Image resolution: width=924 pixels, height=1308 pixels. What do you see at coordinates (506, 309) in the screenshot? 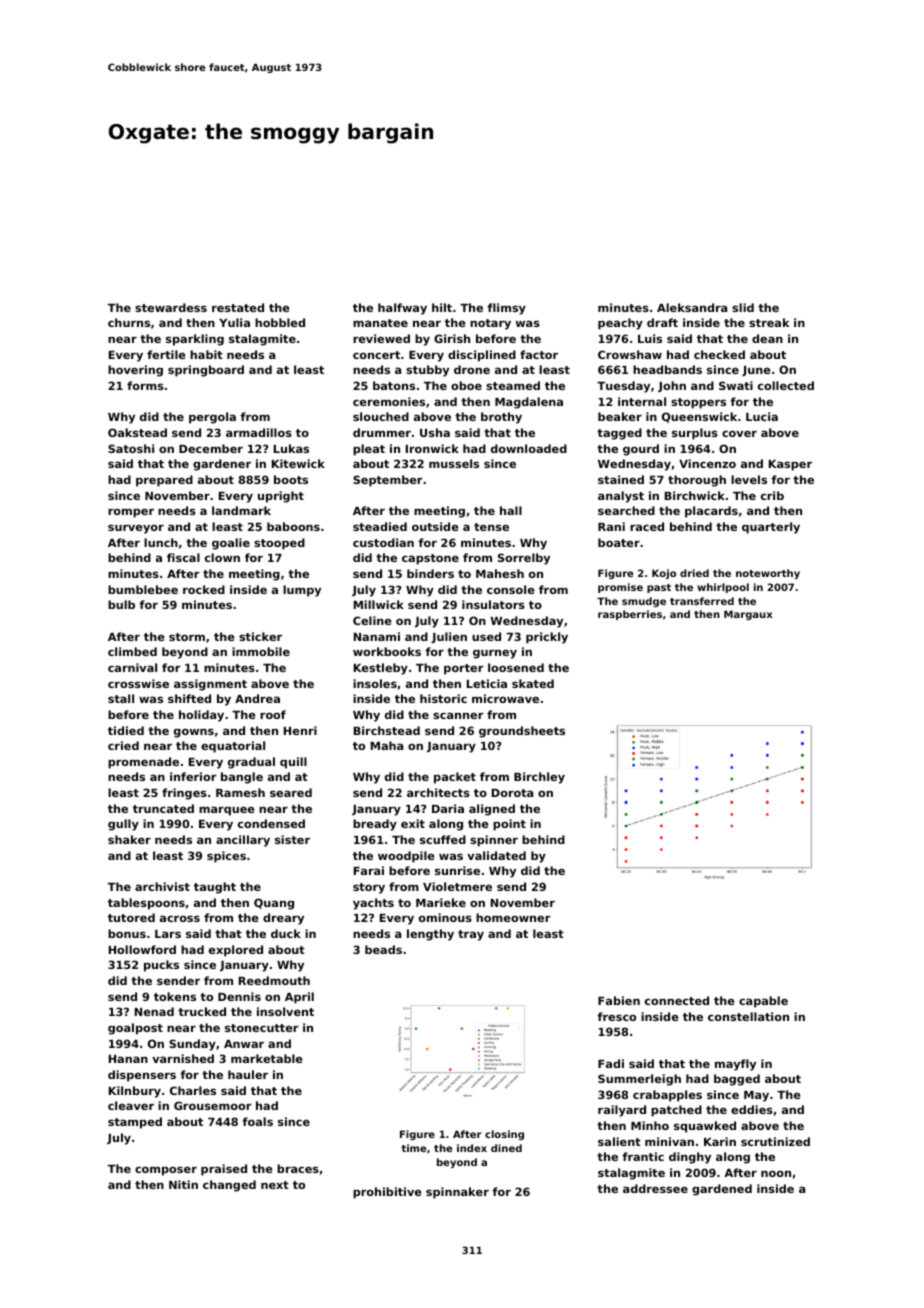
I see `flimsy` at bounding box center [506, 309].
